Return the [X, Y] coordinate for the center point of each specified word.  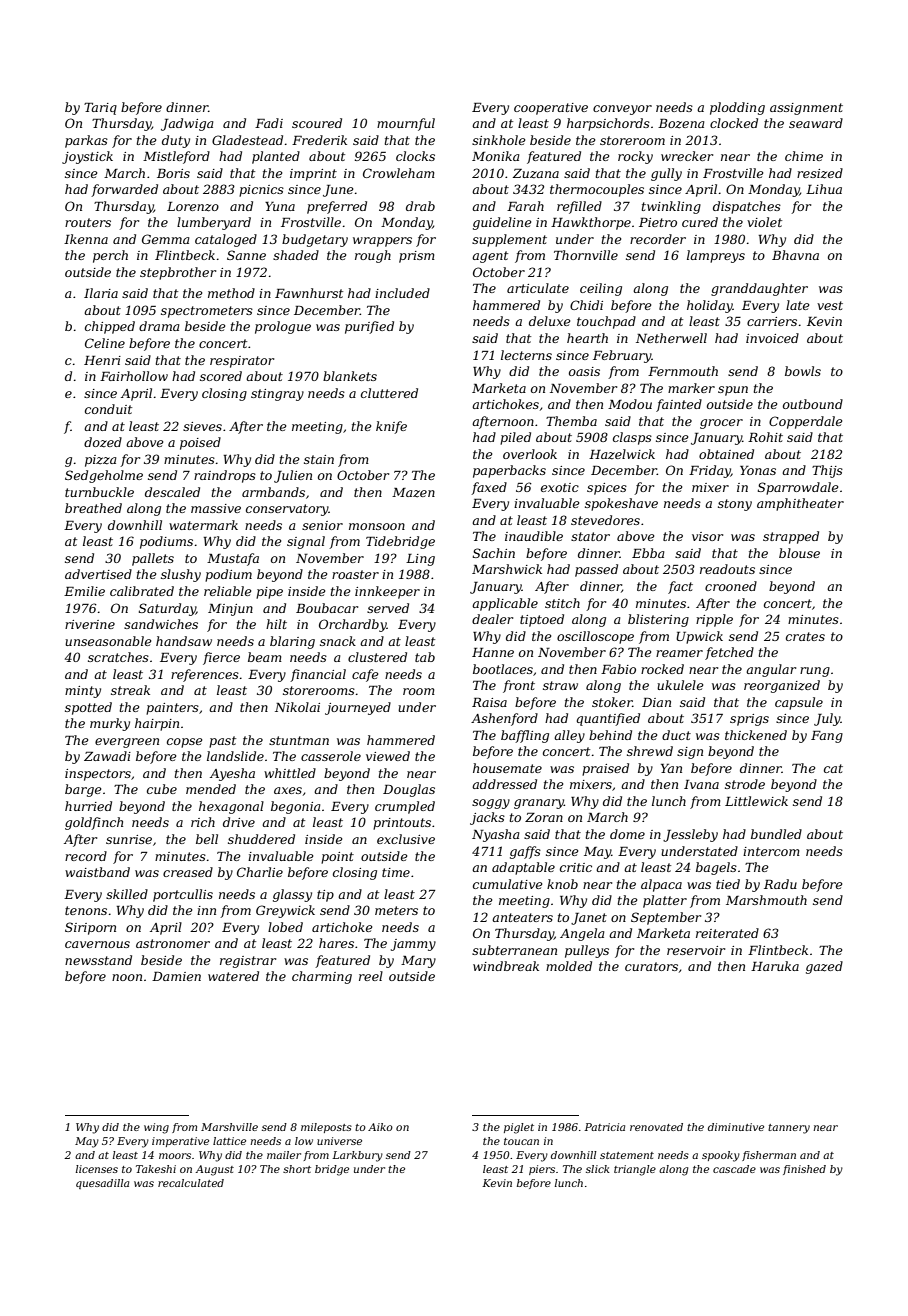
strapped [791, 537]
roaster [355, 574]
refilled [579, 207]
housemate [507, 768]
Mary [418, 962]
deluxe [549, 321]
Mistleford [176, 157]
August [214, 1170]
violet [764, 222]
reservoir [696, 950]
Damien [176, 976]
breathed [93, 508]
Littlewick [756, 801]
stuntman [299, 740]
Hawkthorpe [591, 223]
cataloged [226, 240]
